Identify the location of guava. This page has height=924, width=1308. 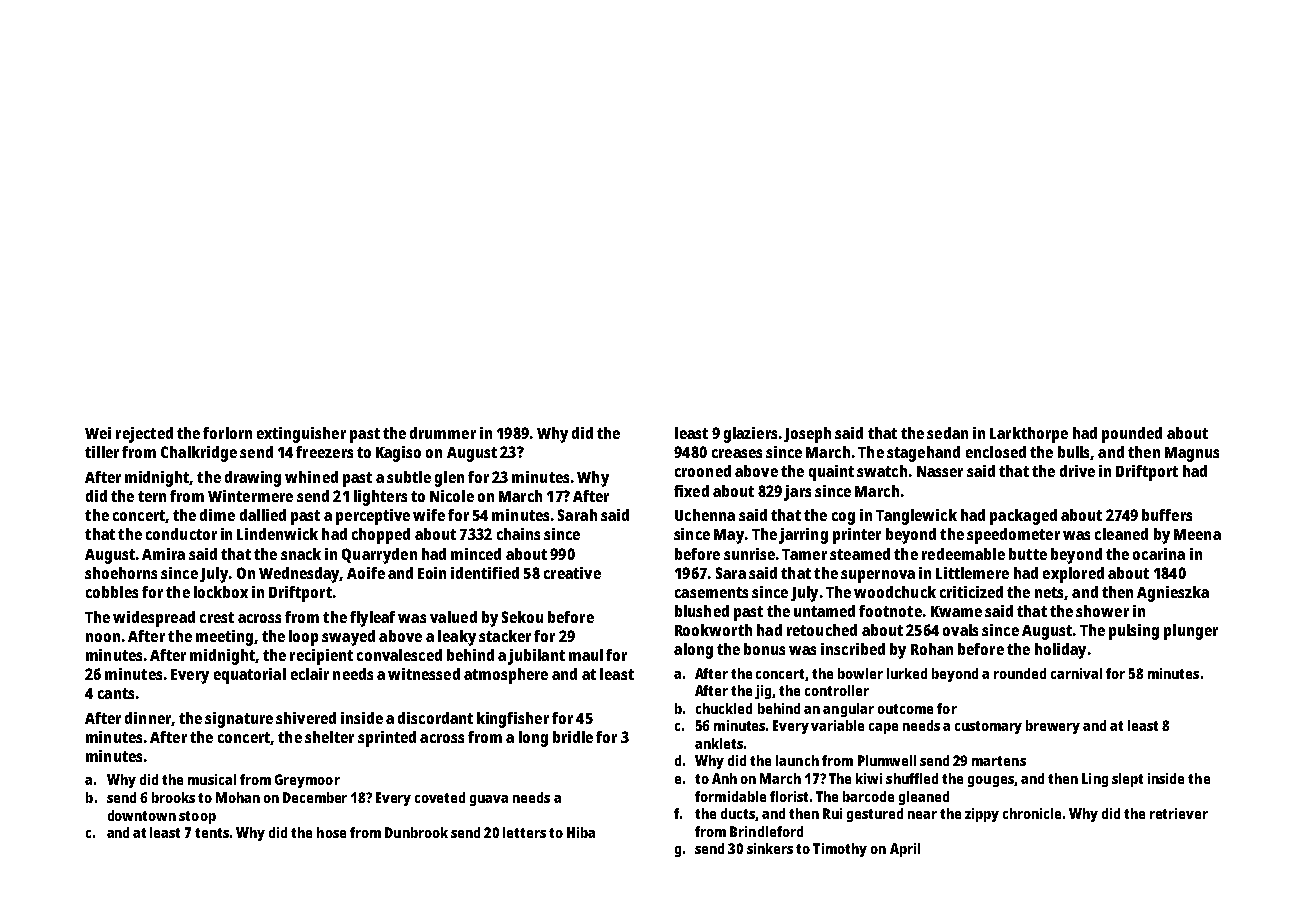
(489, 800).
